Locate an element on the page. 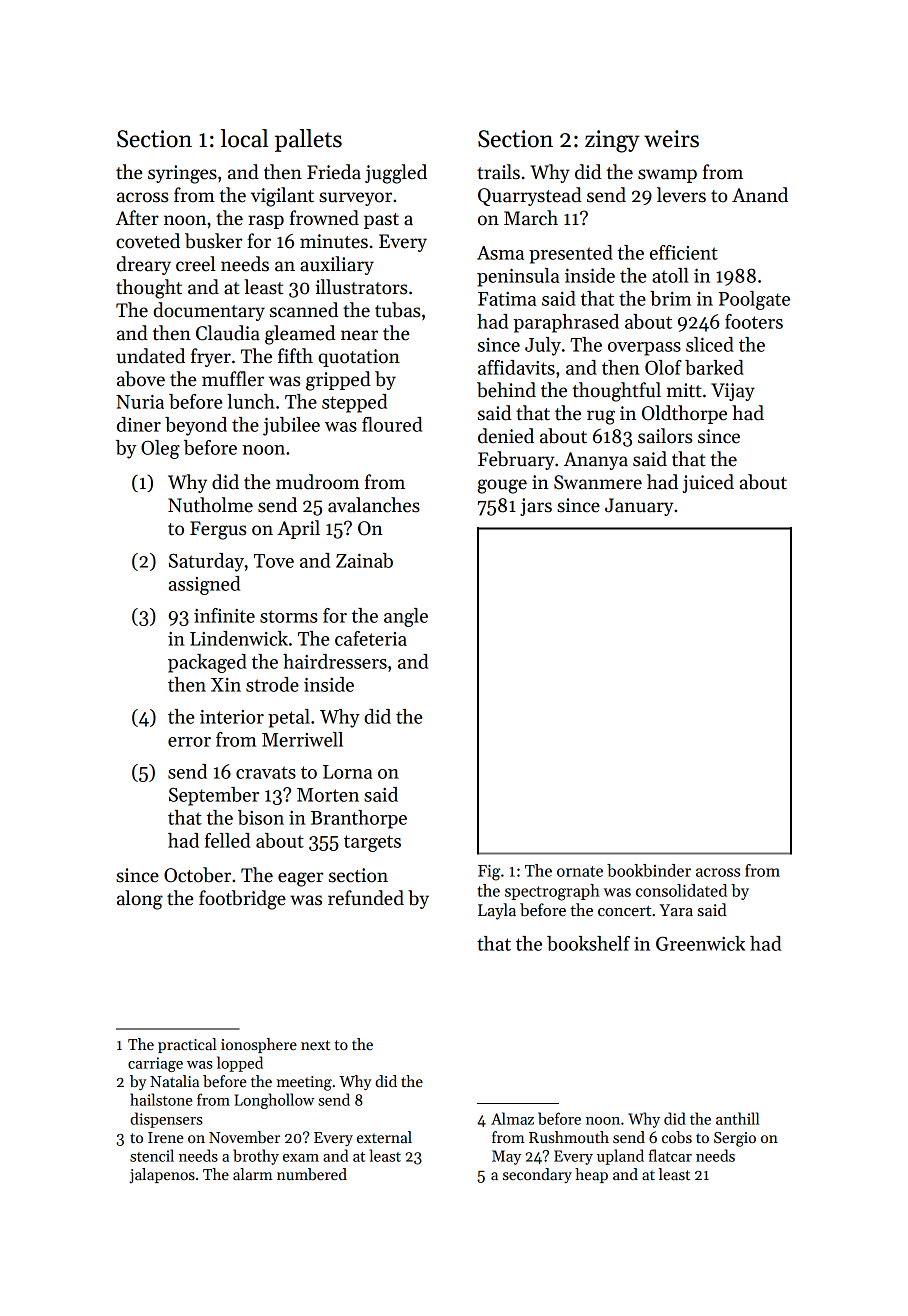  heap is located at coordinates (591, 1175).
